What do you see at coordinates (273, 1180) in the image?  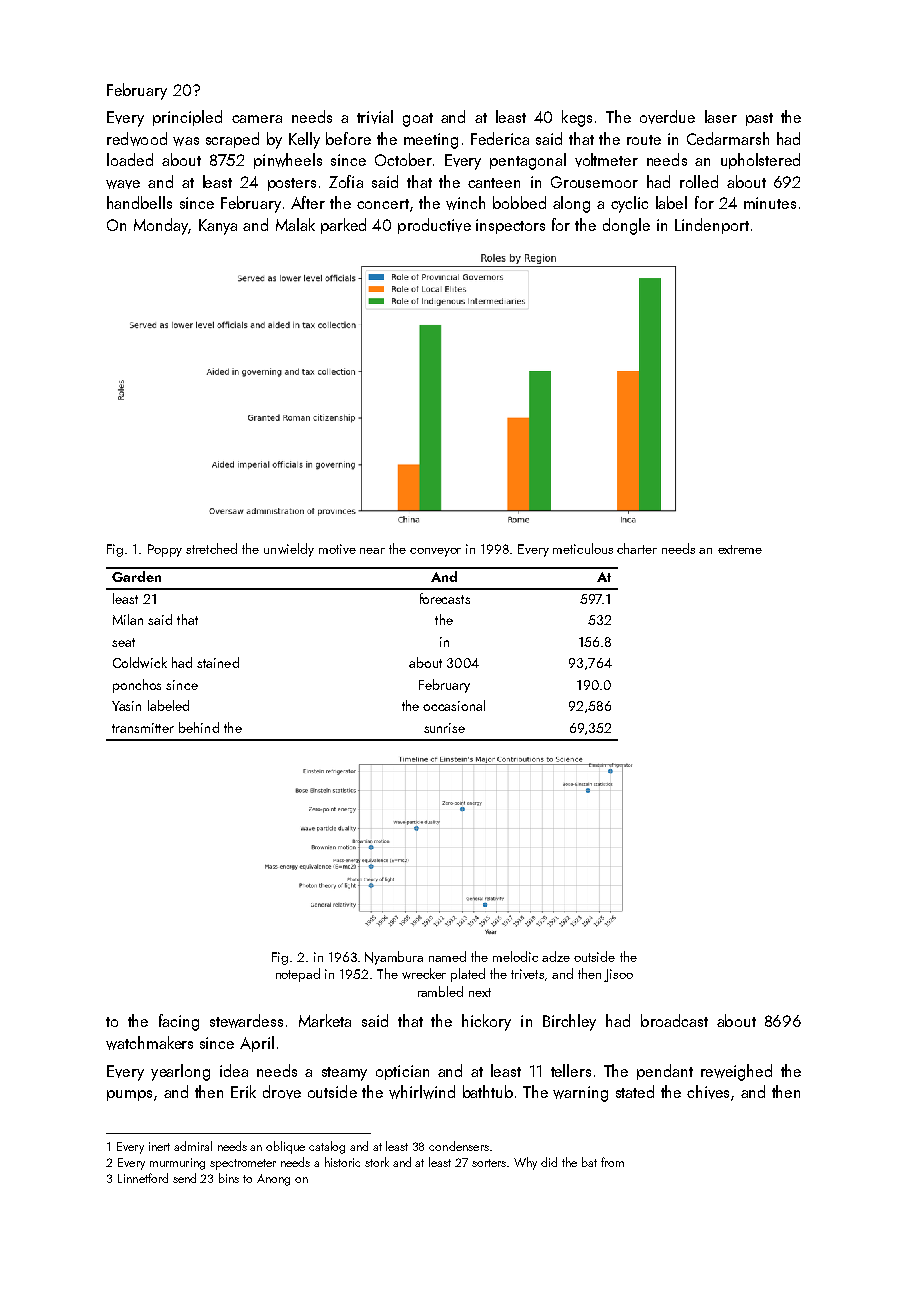 I see `Anong` at bounding box center [273, 1180].
